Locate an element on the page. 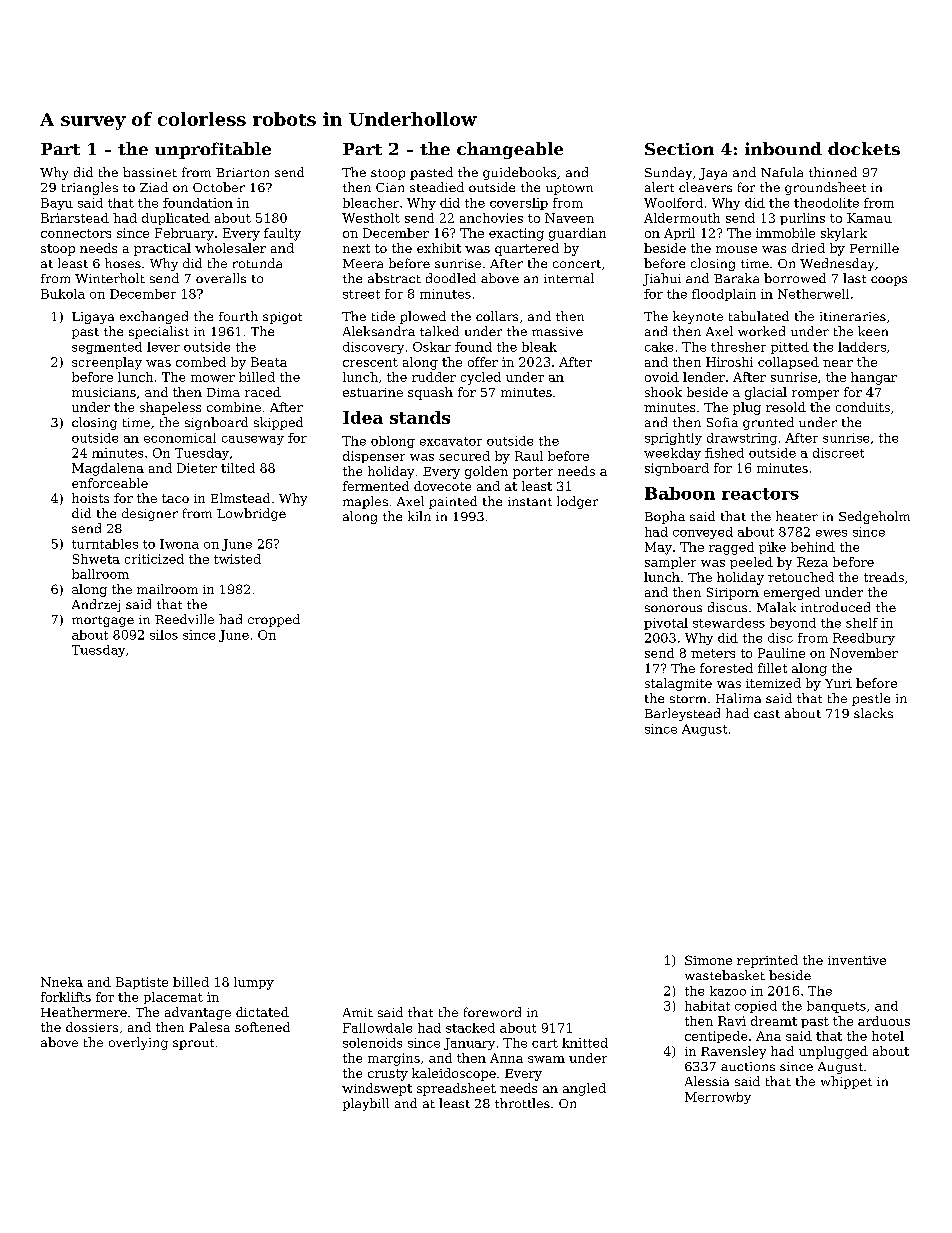 The image size is (952, 1233). unprofitable is located at coordinates (213, 150).
